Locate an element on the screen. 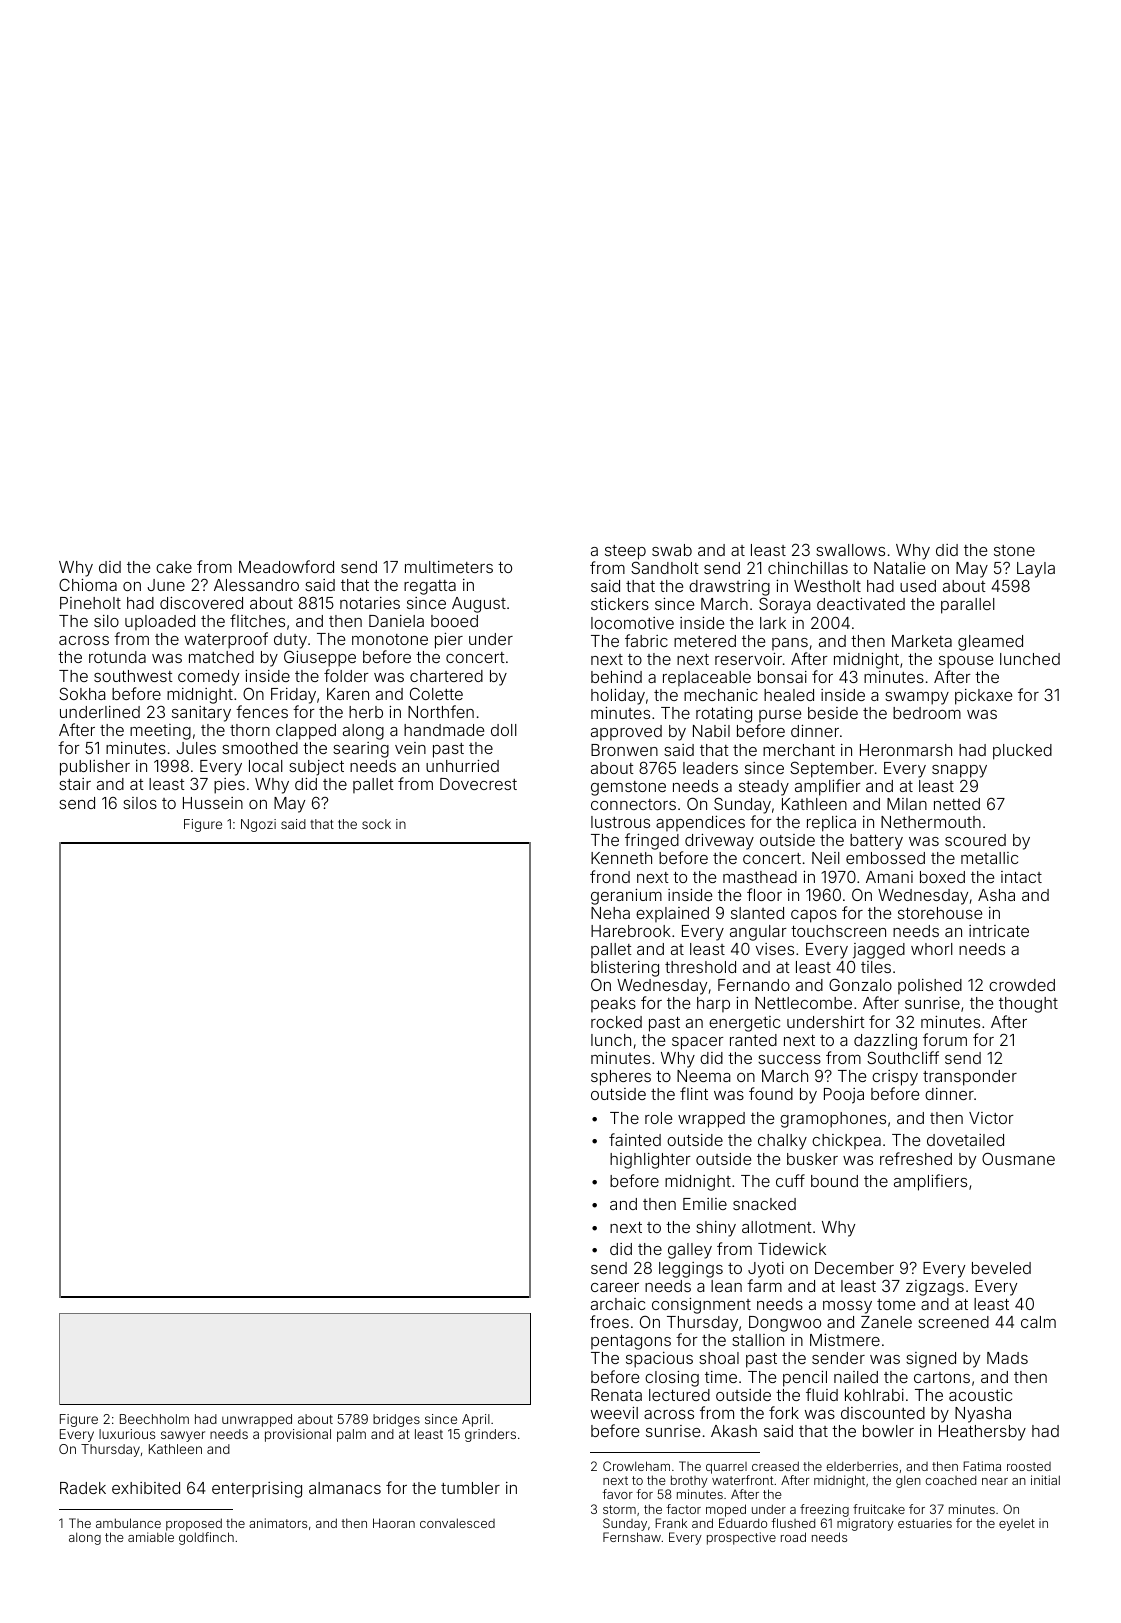 This screenshot has width=1121, height=1623. Friday is located at coordinates (293, 696).
